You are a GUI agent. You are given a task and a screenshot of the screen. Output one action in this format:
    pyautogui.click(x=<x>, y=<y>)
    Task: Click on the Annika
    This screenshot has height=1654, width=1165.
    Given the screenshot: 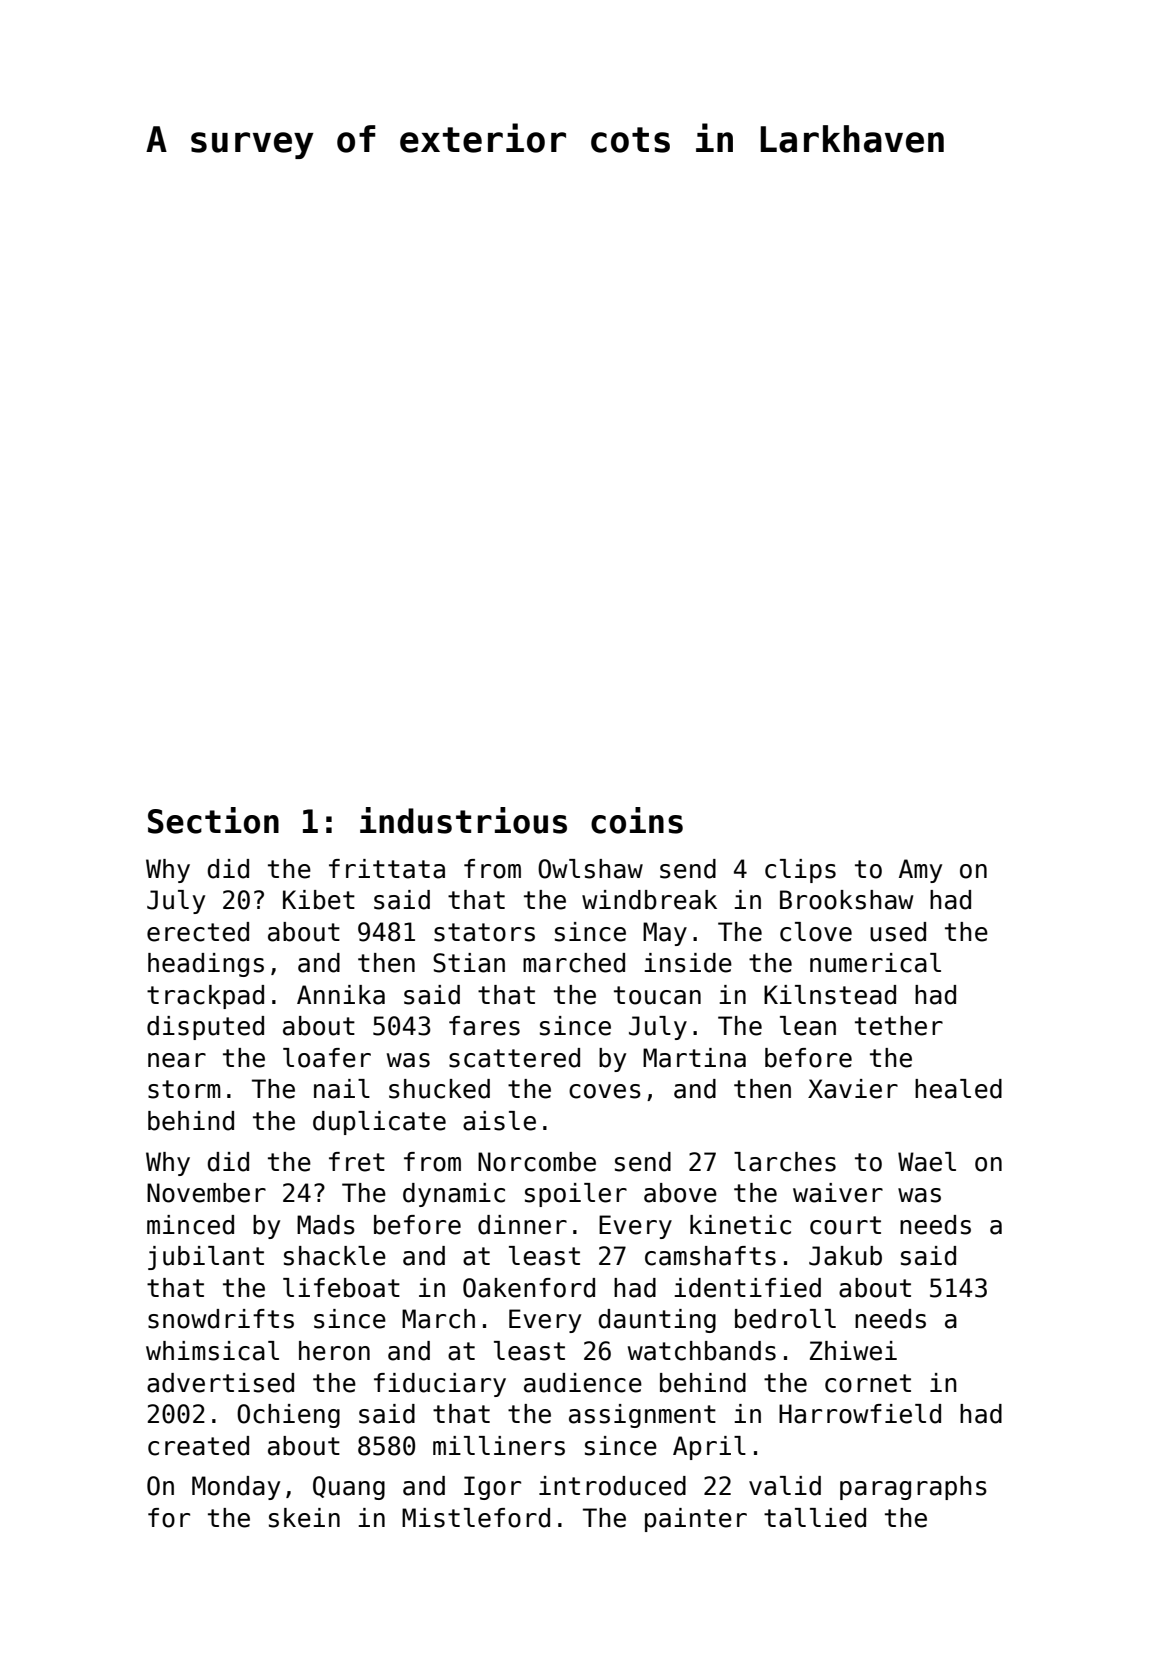 What is the action you would take?
    pyautogui.click(x=341, y=995)
